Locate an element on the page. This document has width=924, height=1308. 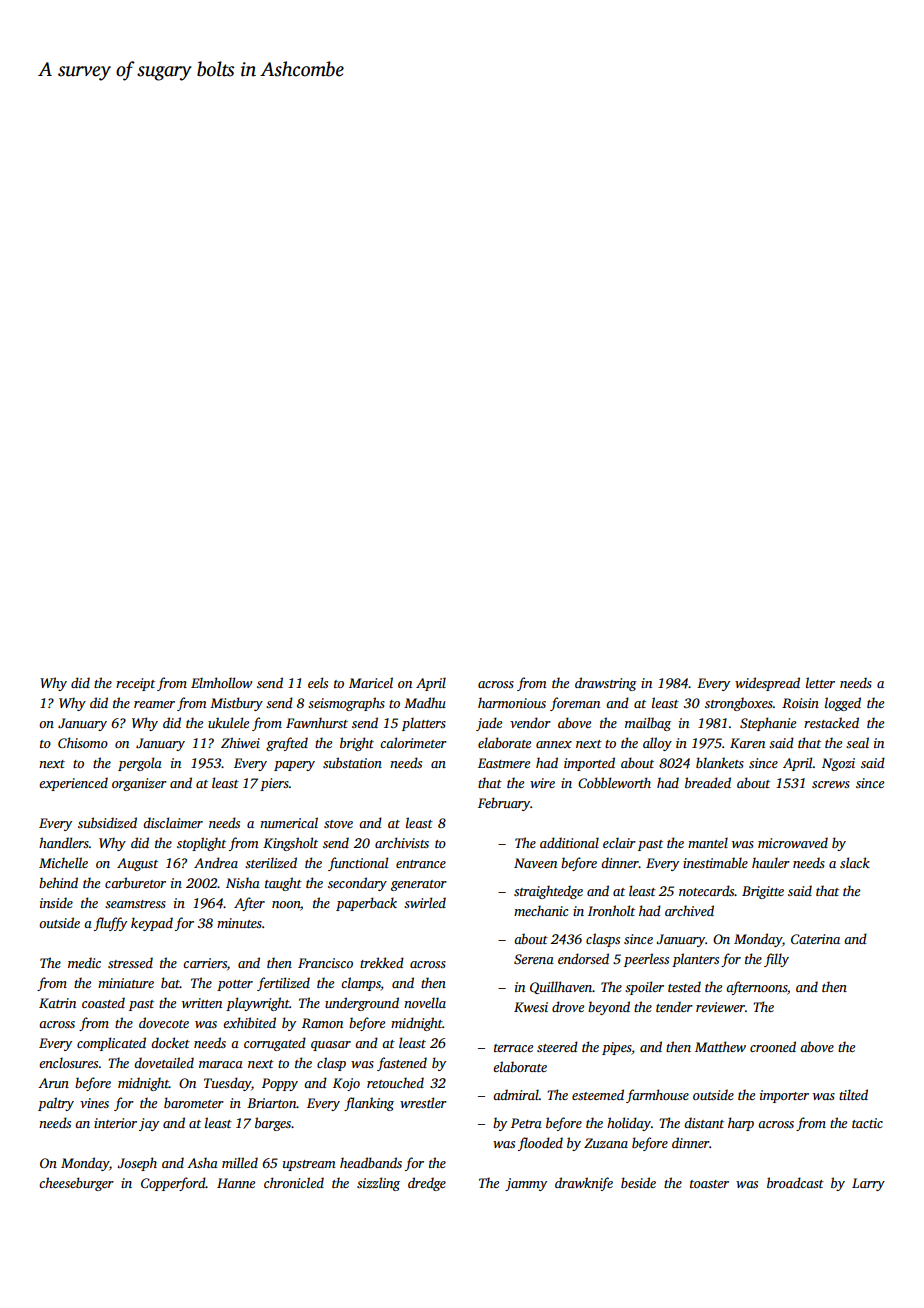
filly is located at coordinates (776, 960).
